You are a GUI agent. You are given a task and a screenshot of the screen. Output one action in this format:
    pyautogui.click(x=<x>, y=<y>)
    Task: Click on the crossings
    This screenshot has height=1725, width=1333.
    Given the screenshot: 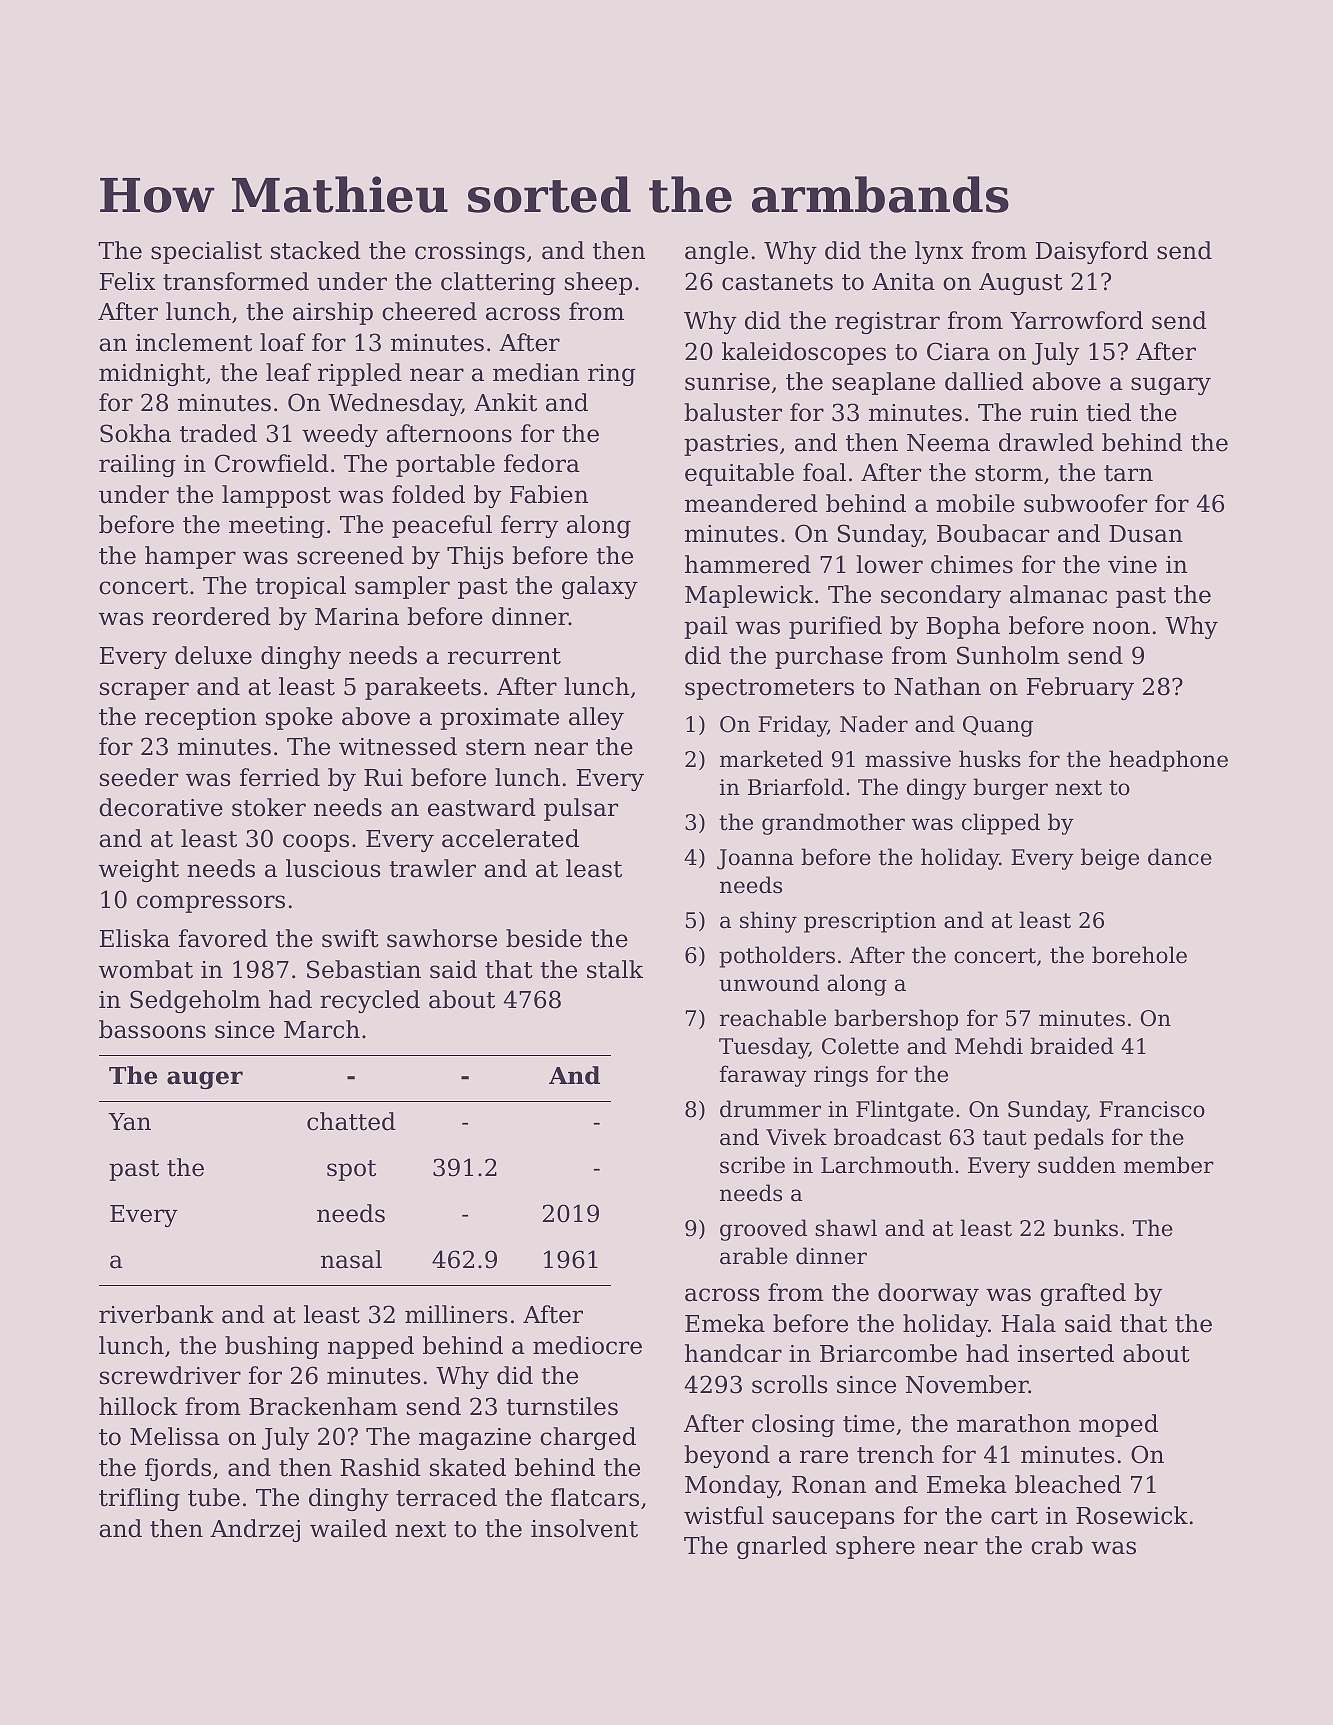 What is the action you would take?
    pyautogui.click(x=470, y=253)
